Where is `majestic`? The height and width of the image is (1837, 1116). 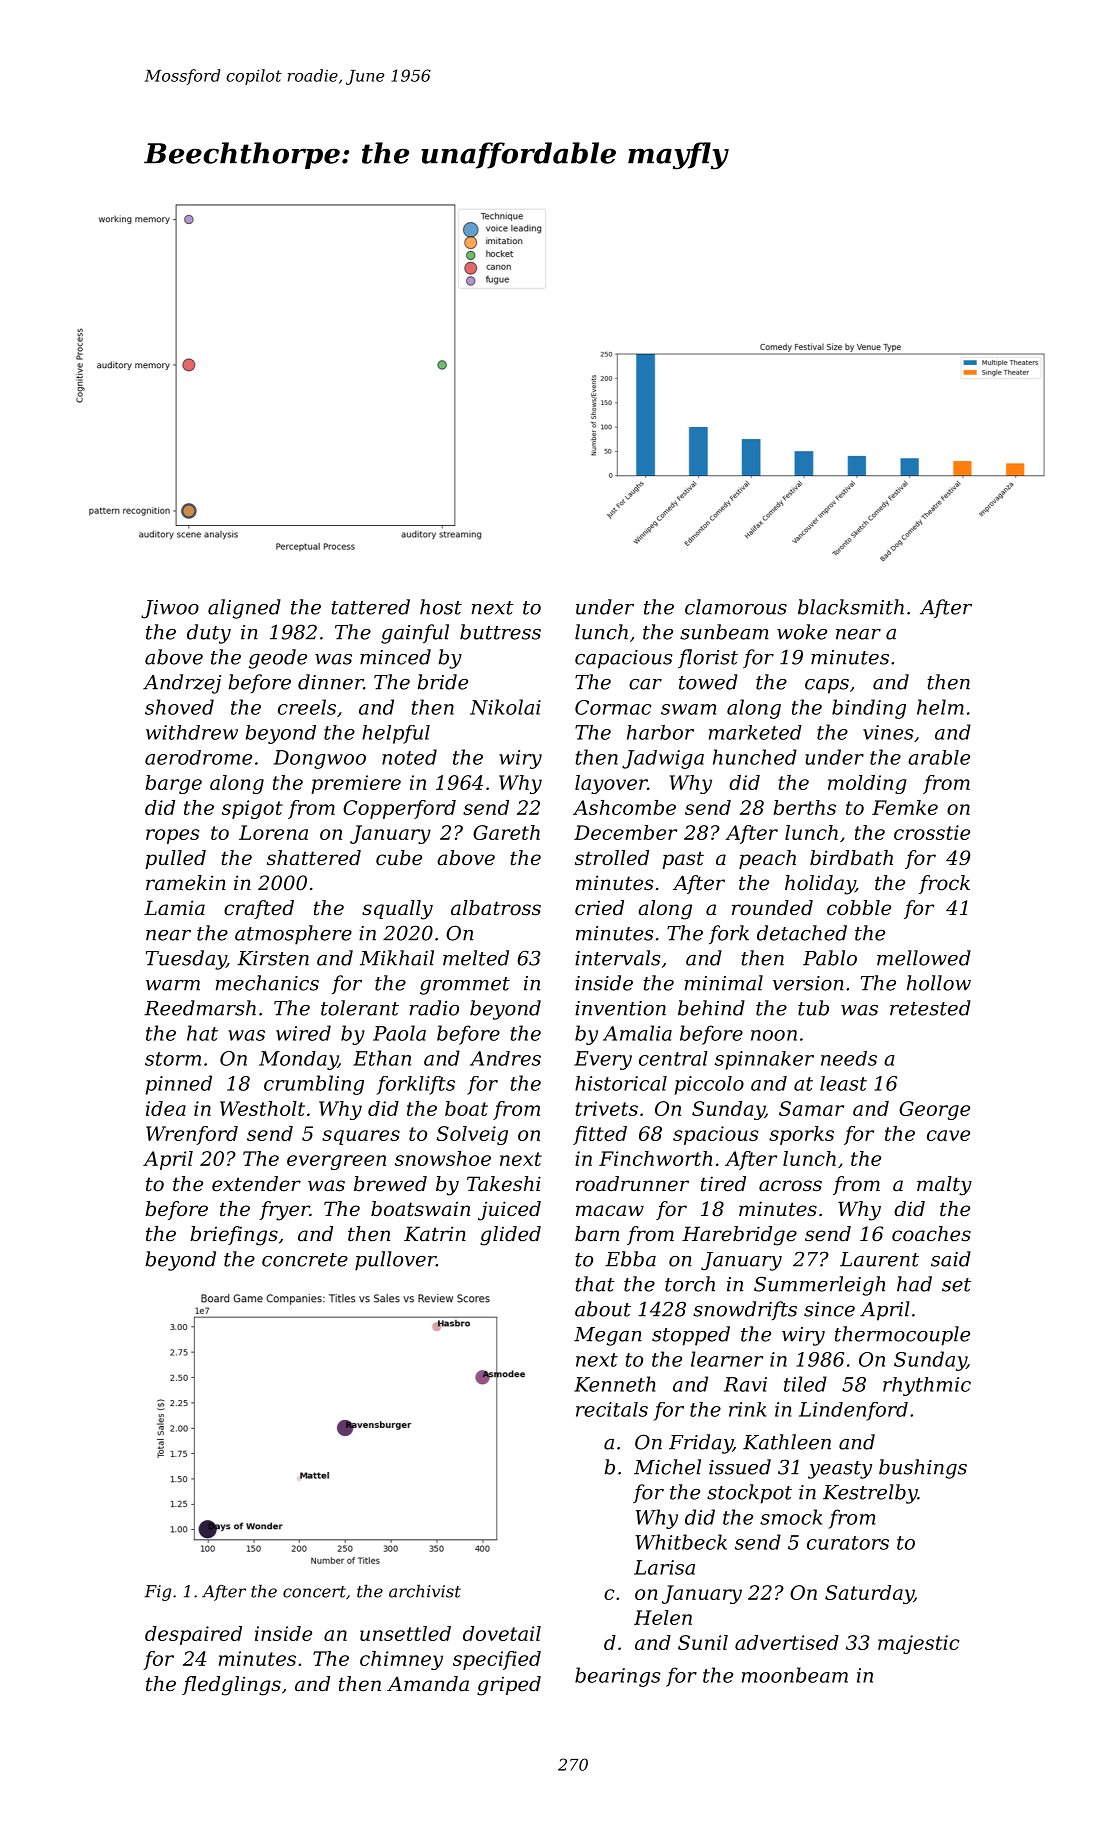 majestic is located at coordinates (918, 1644).
